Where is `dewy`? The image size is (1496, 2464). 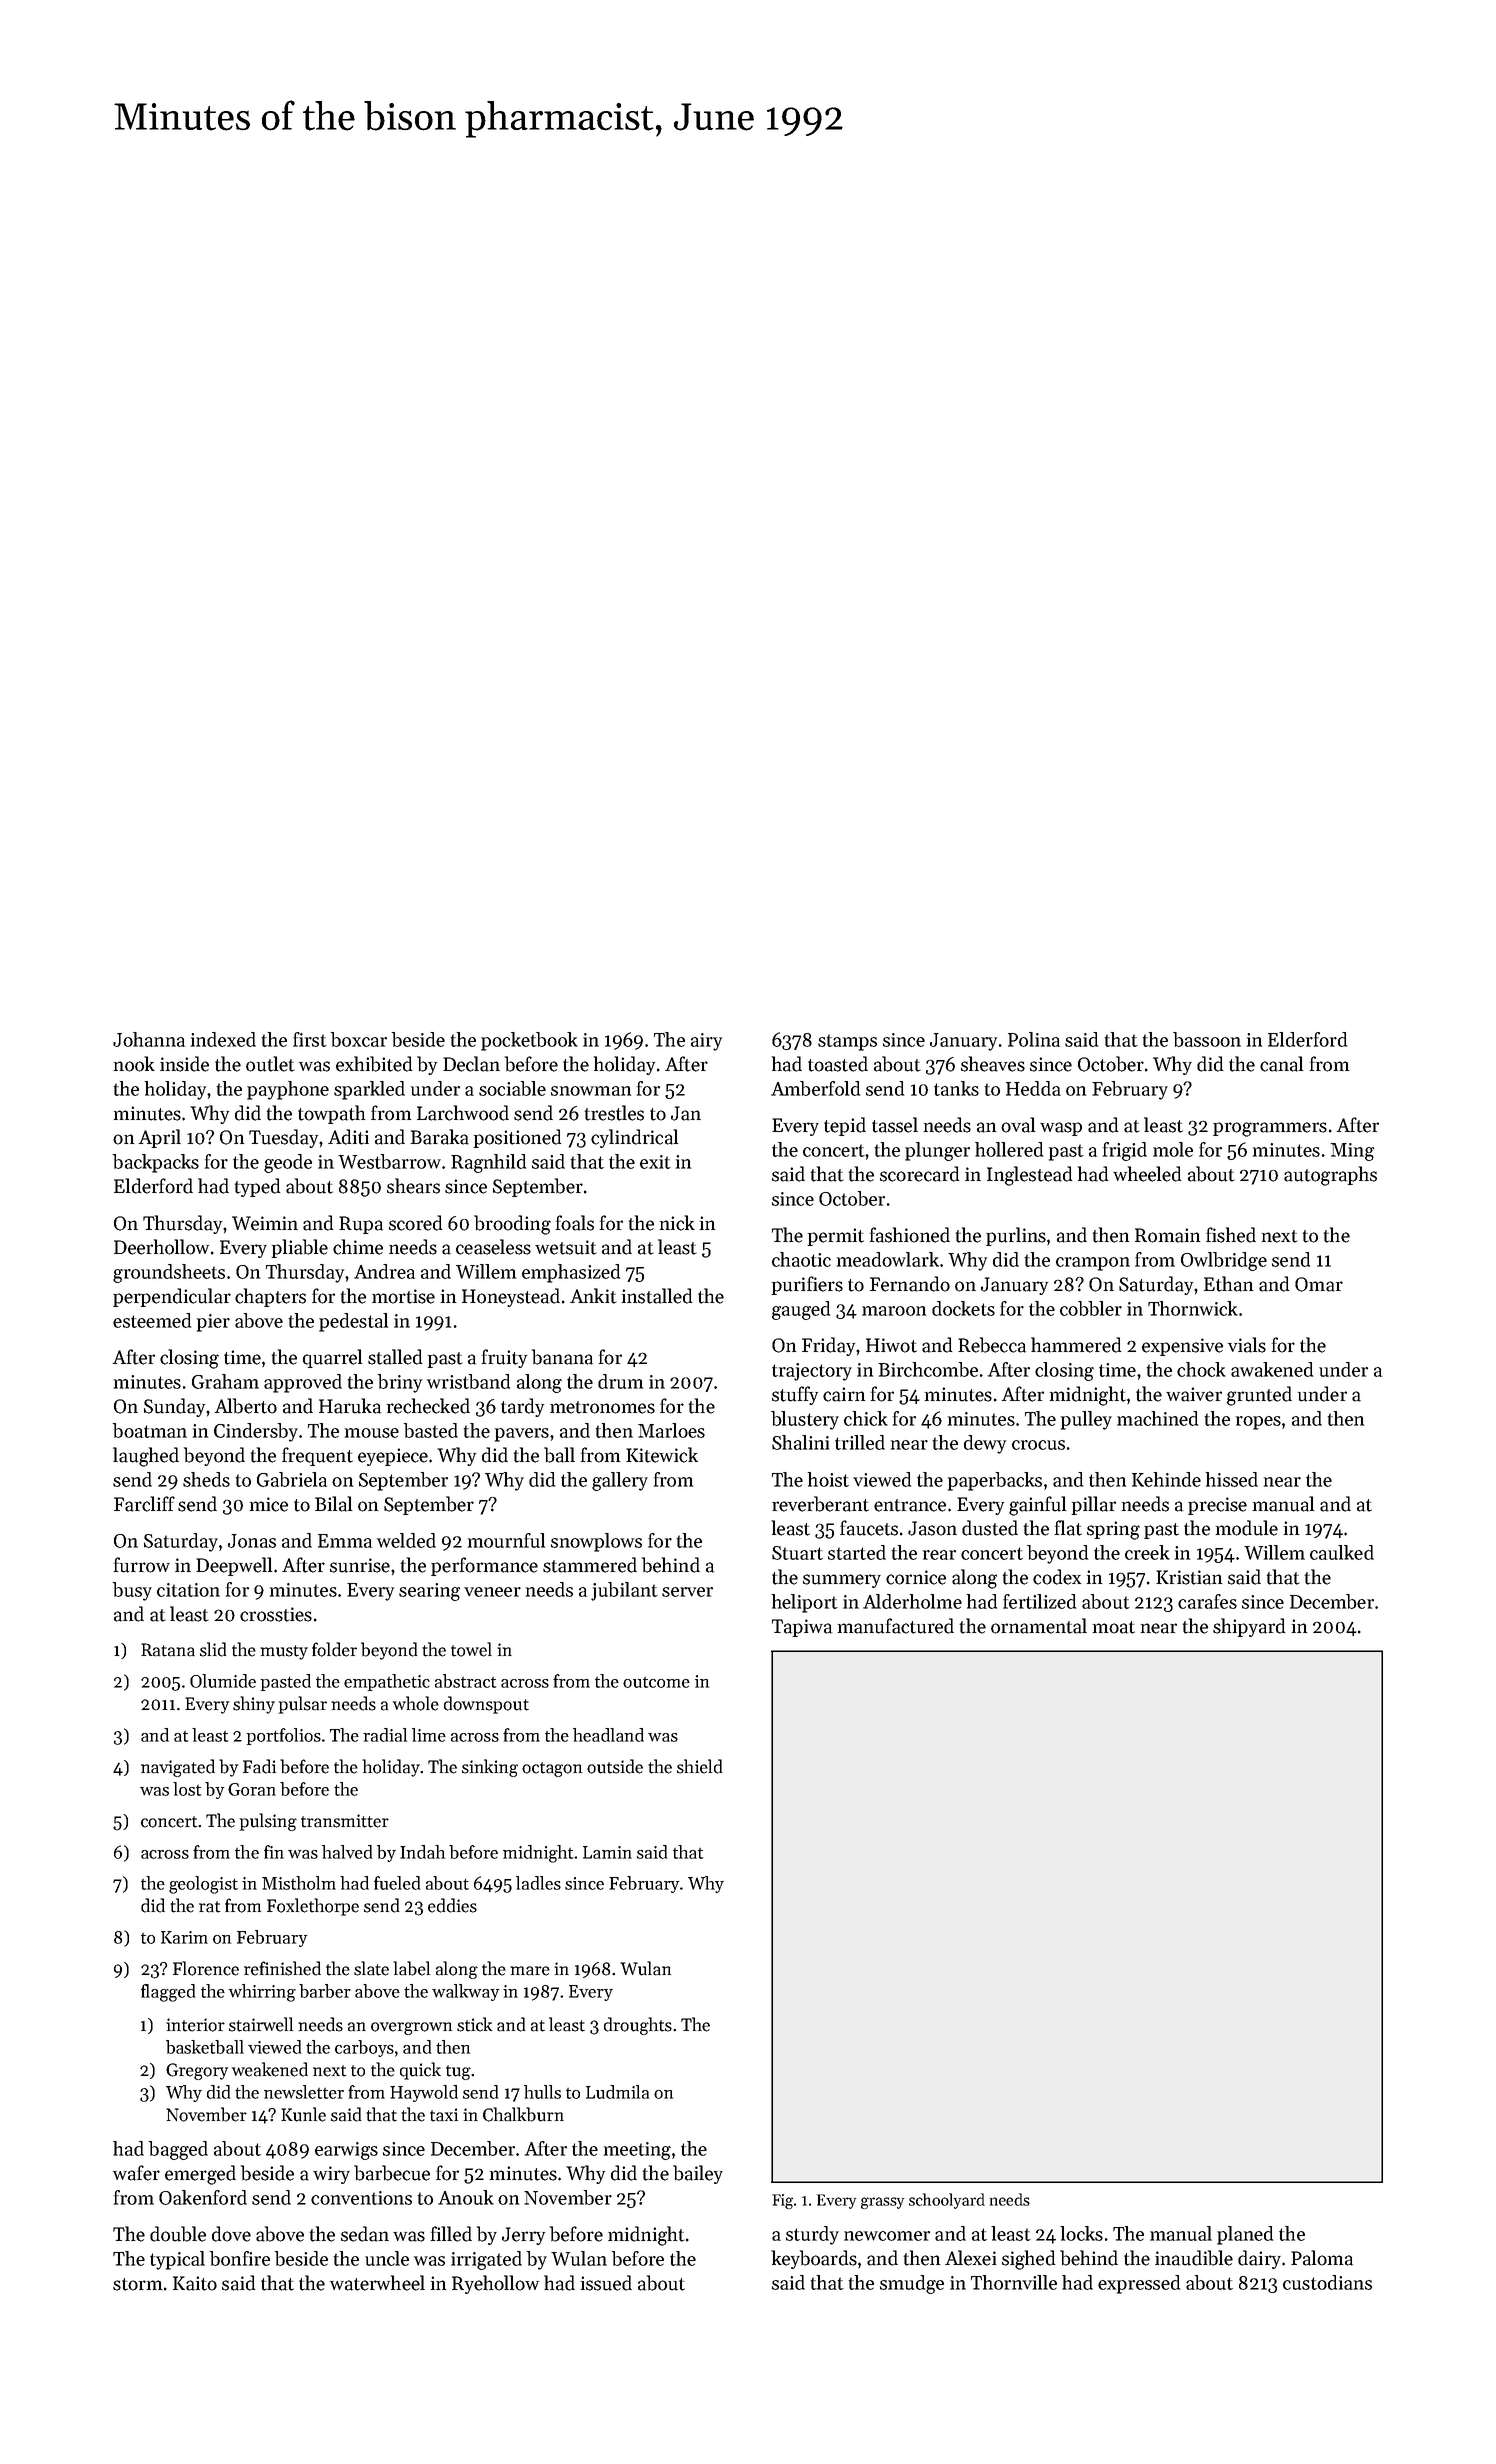 dewy is located at coordinates (985, 1444).
